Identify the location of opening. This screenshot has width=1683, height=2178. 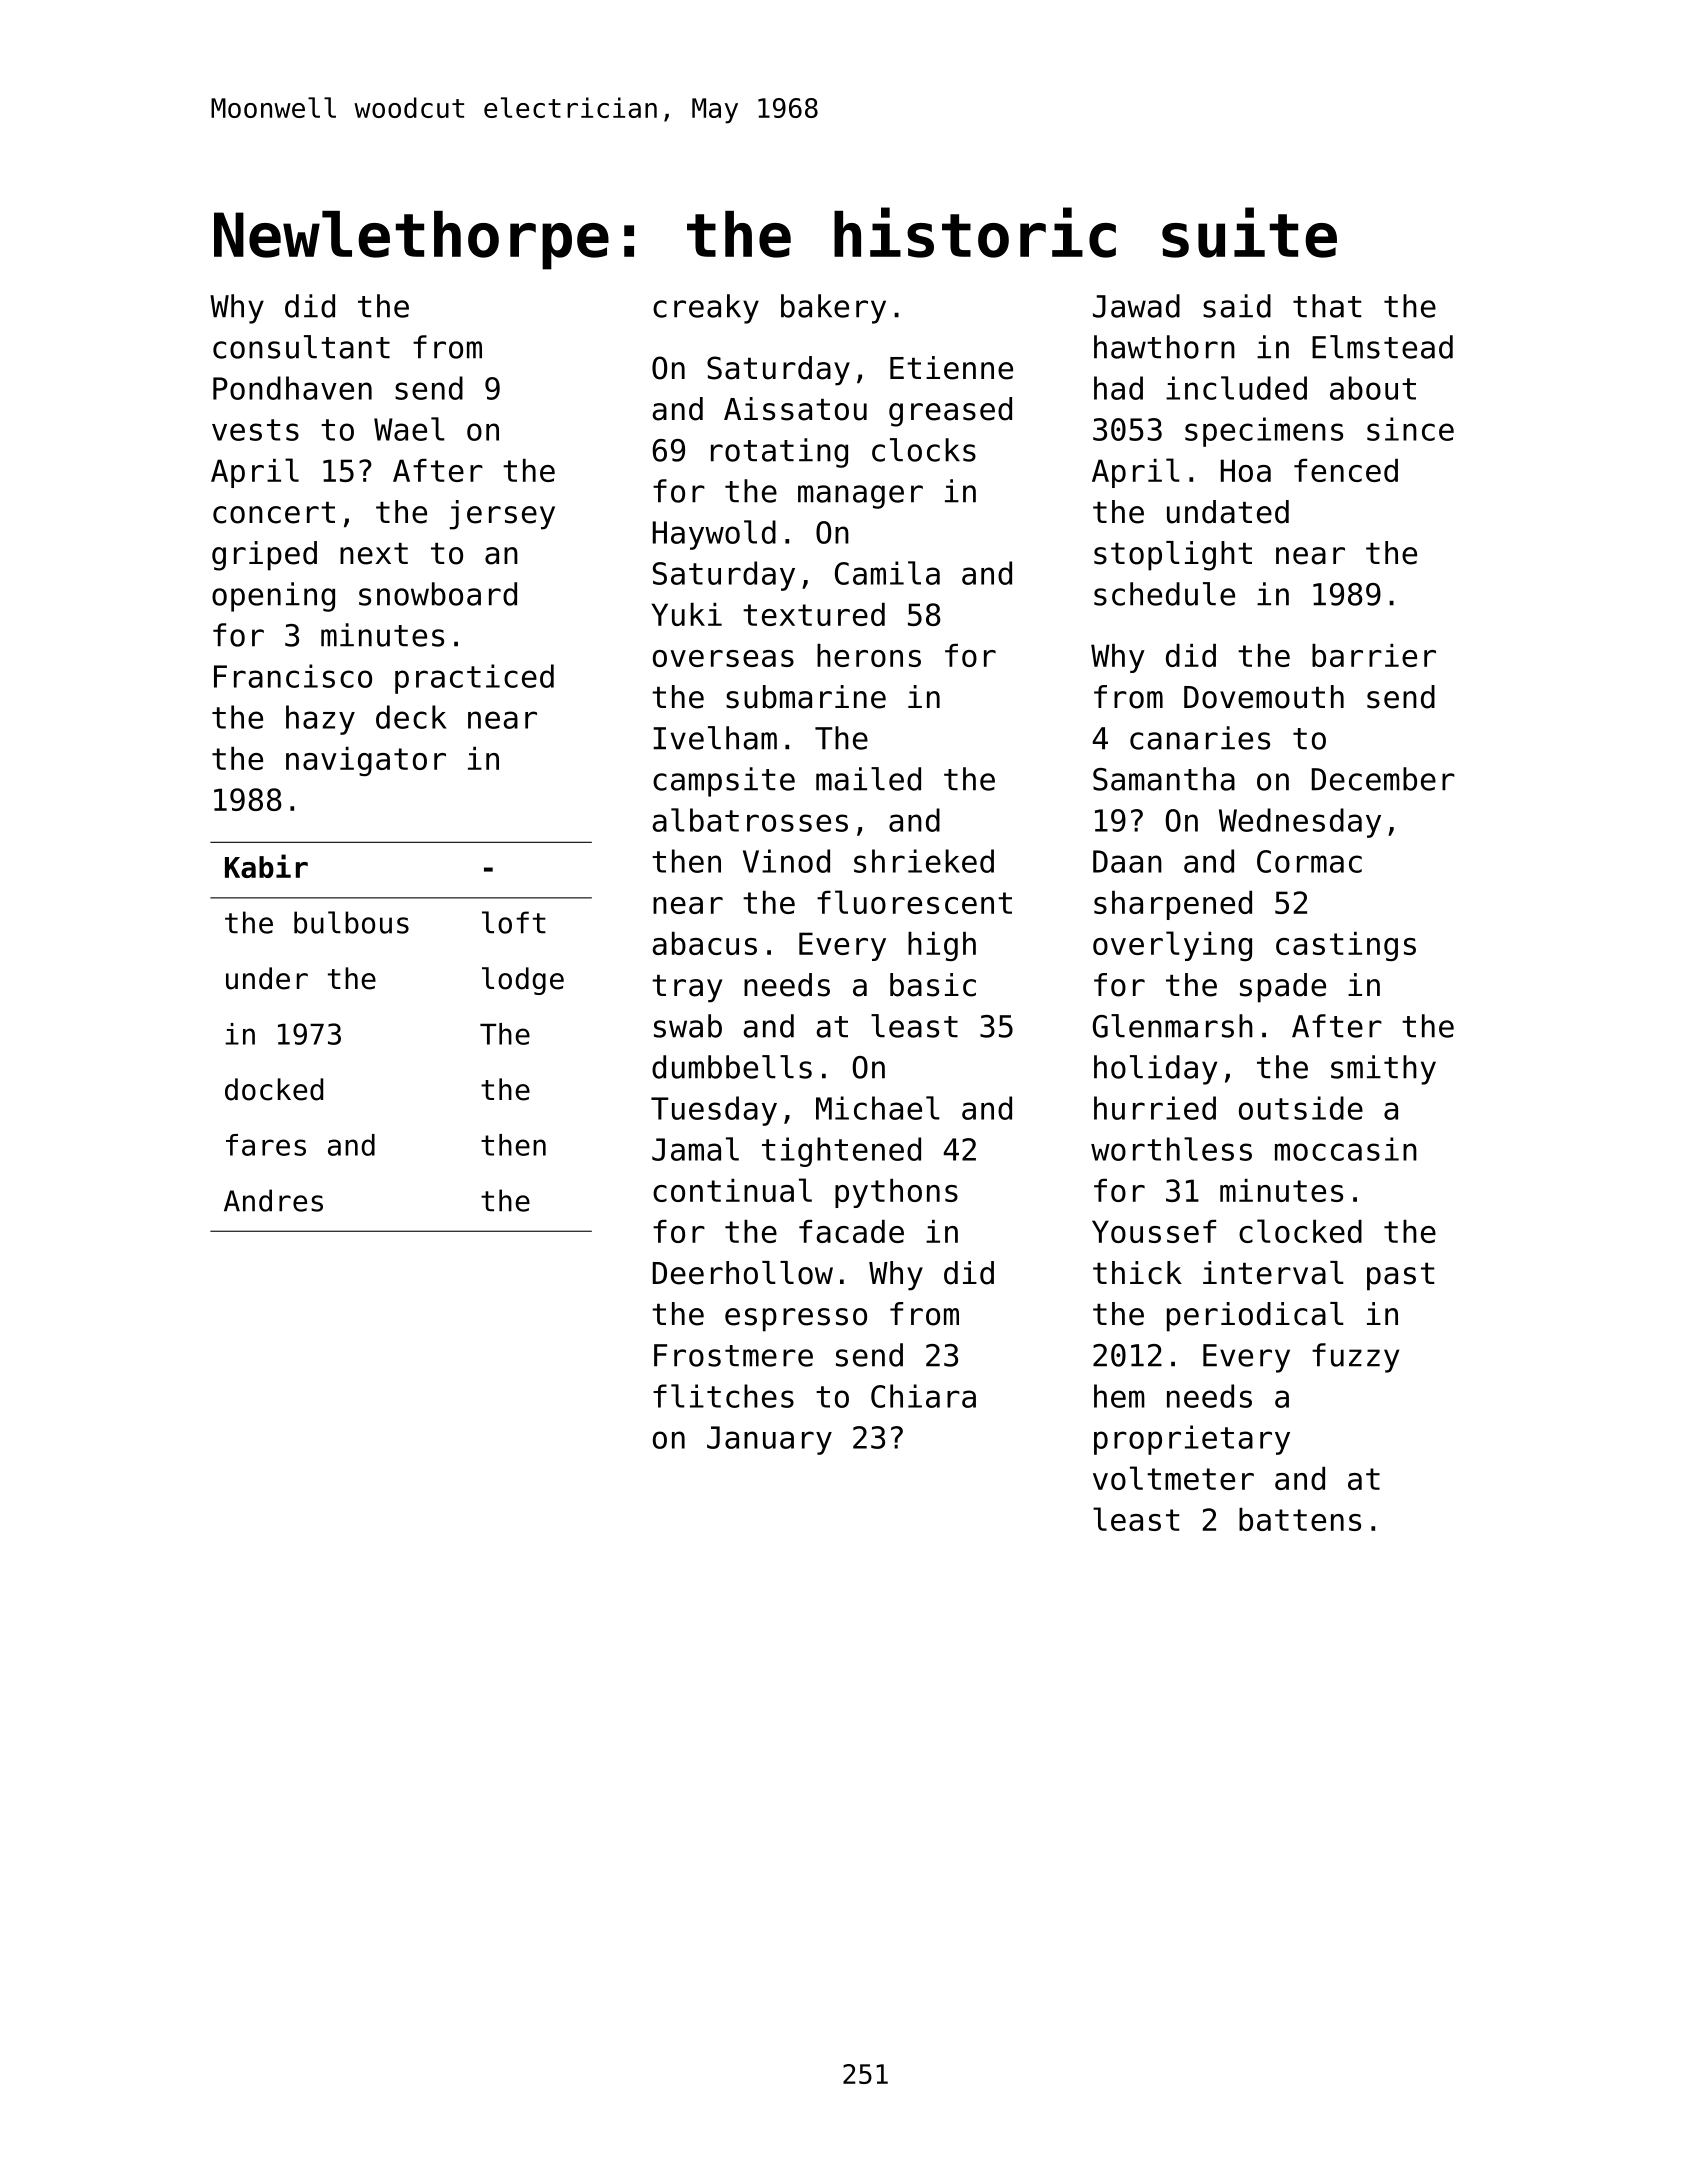
(273, 597).
